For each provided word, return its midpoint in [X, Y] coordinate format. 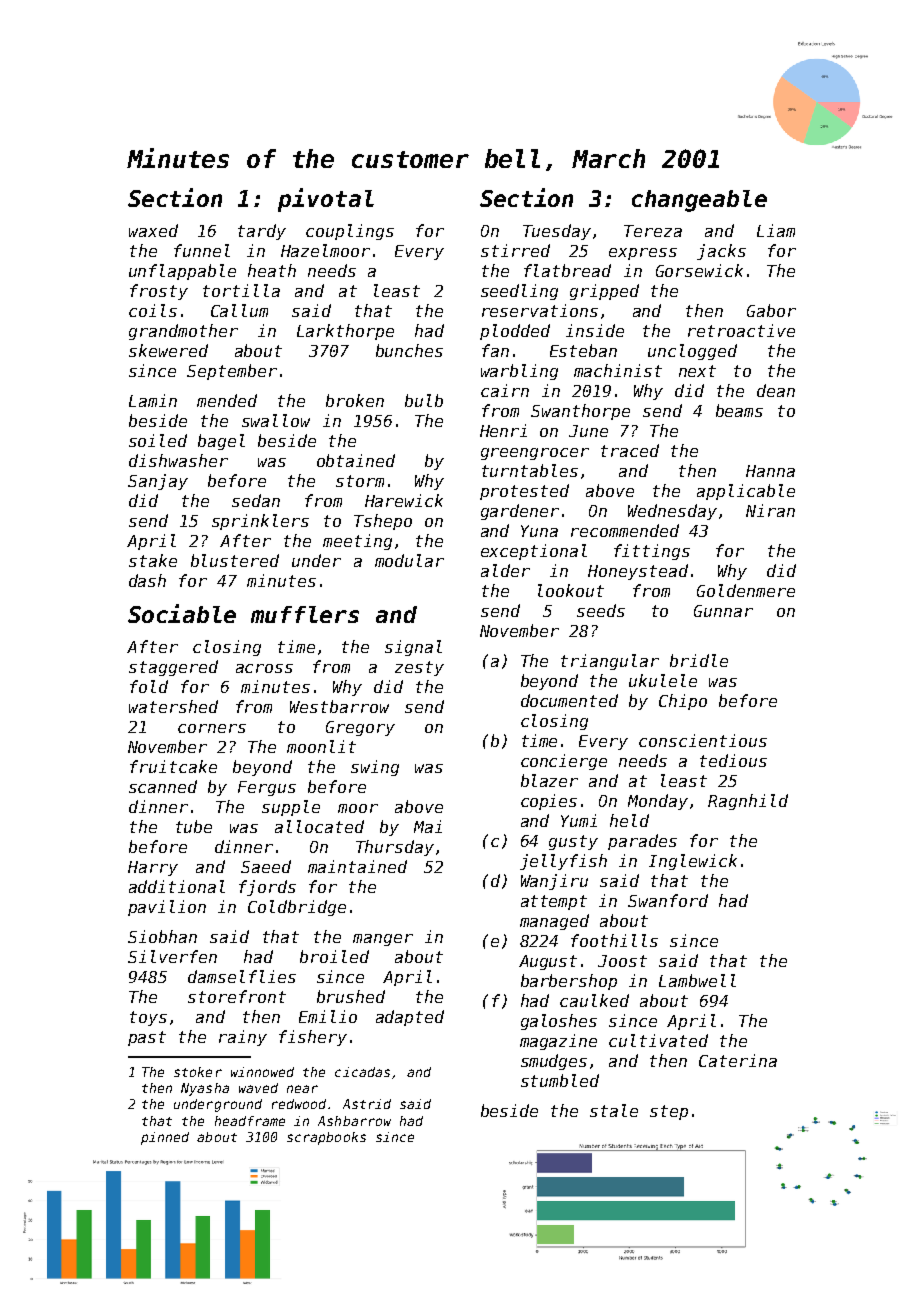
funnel [202, 250]
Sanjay [158, 482]
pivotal [326, 200]
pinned [165, 1138]
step [669, 1112]
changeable [699, 201]
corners [212, 728]
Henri [503, 430]
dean [776, 390]
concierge [564, 762]
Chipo [683, 702]
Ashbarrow [354, 1121]
